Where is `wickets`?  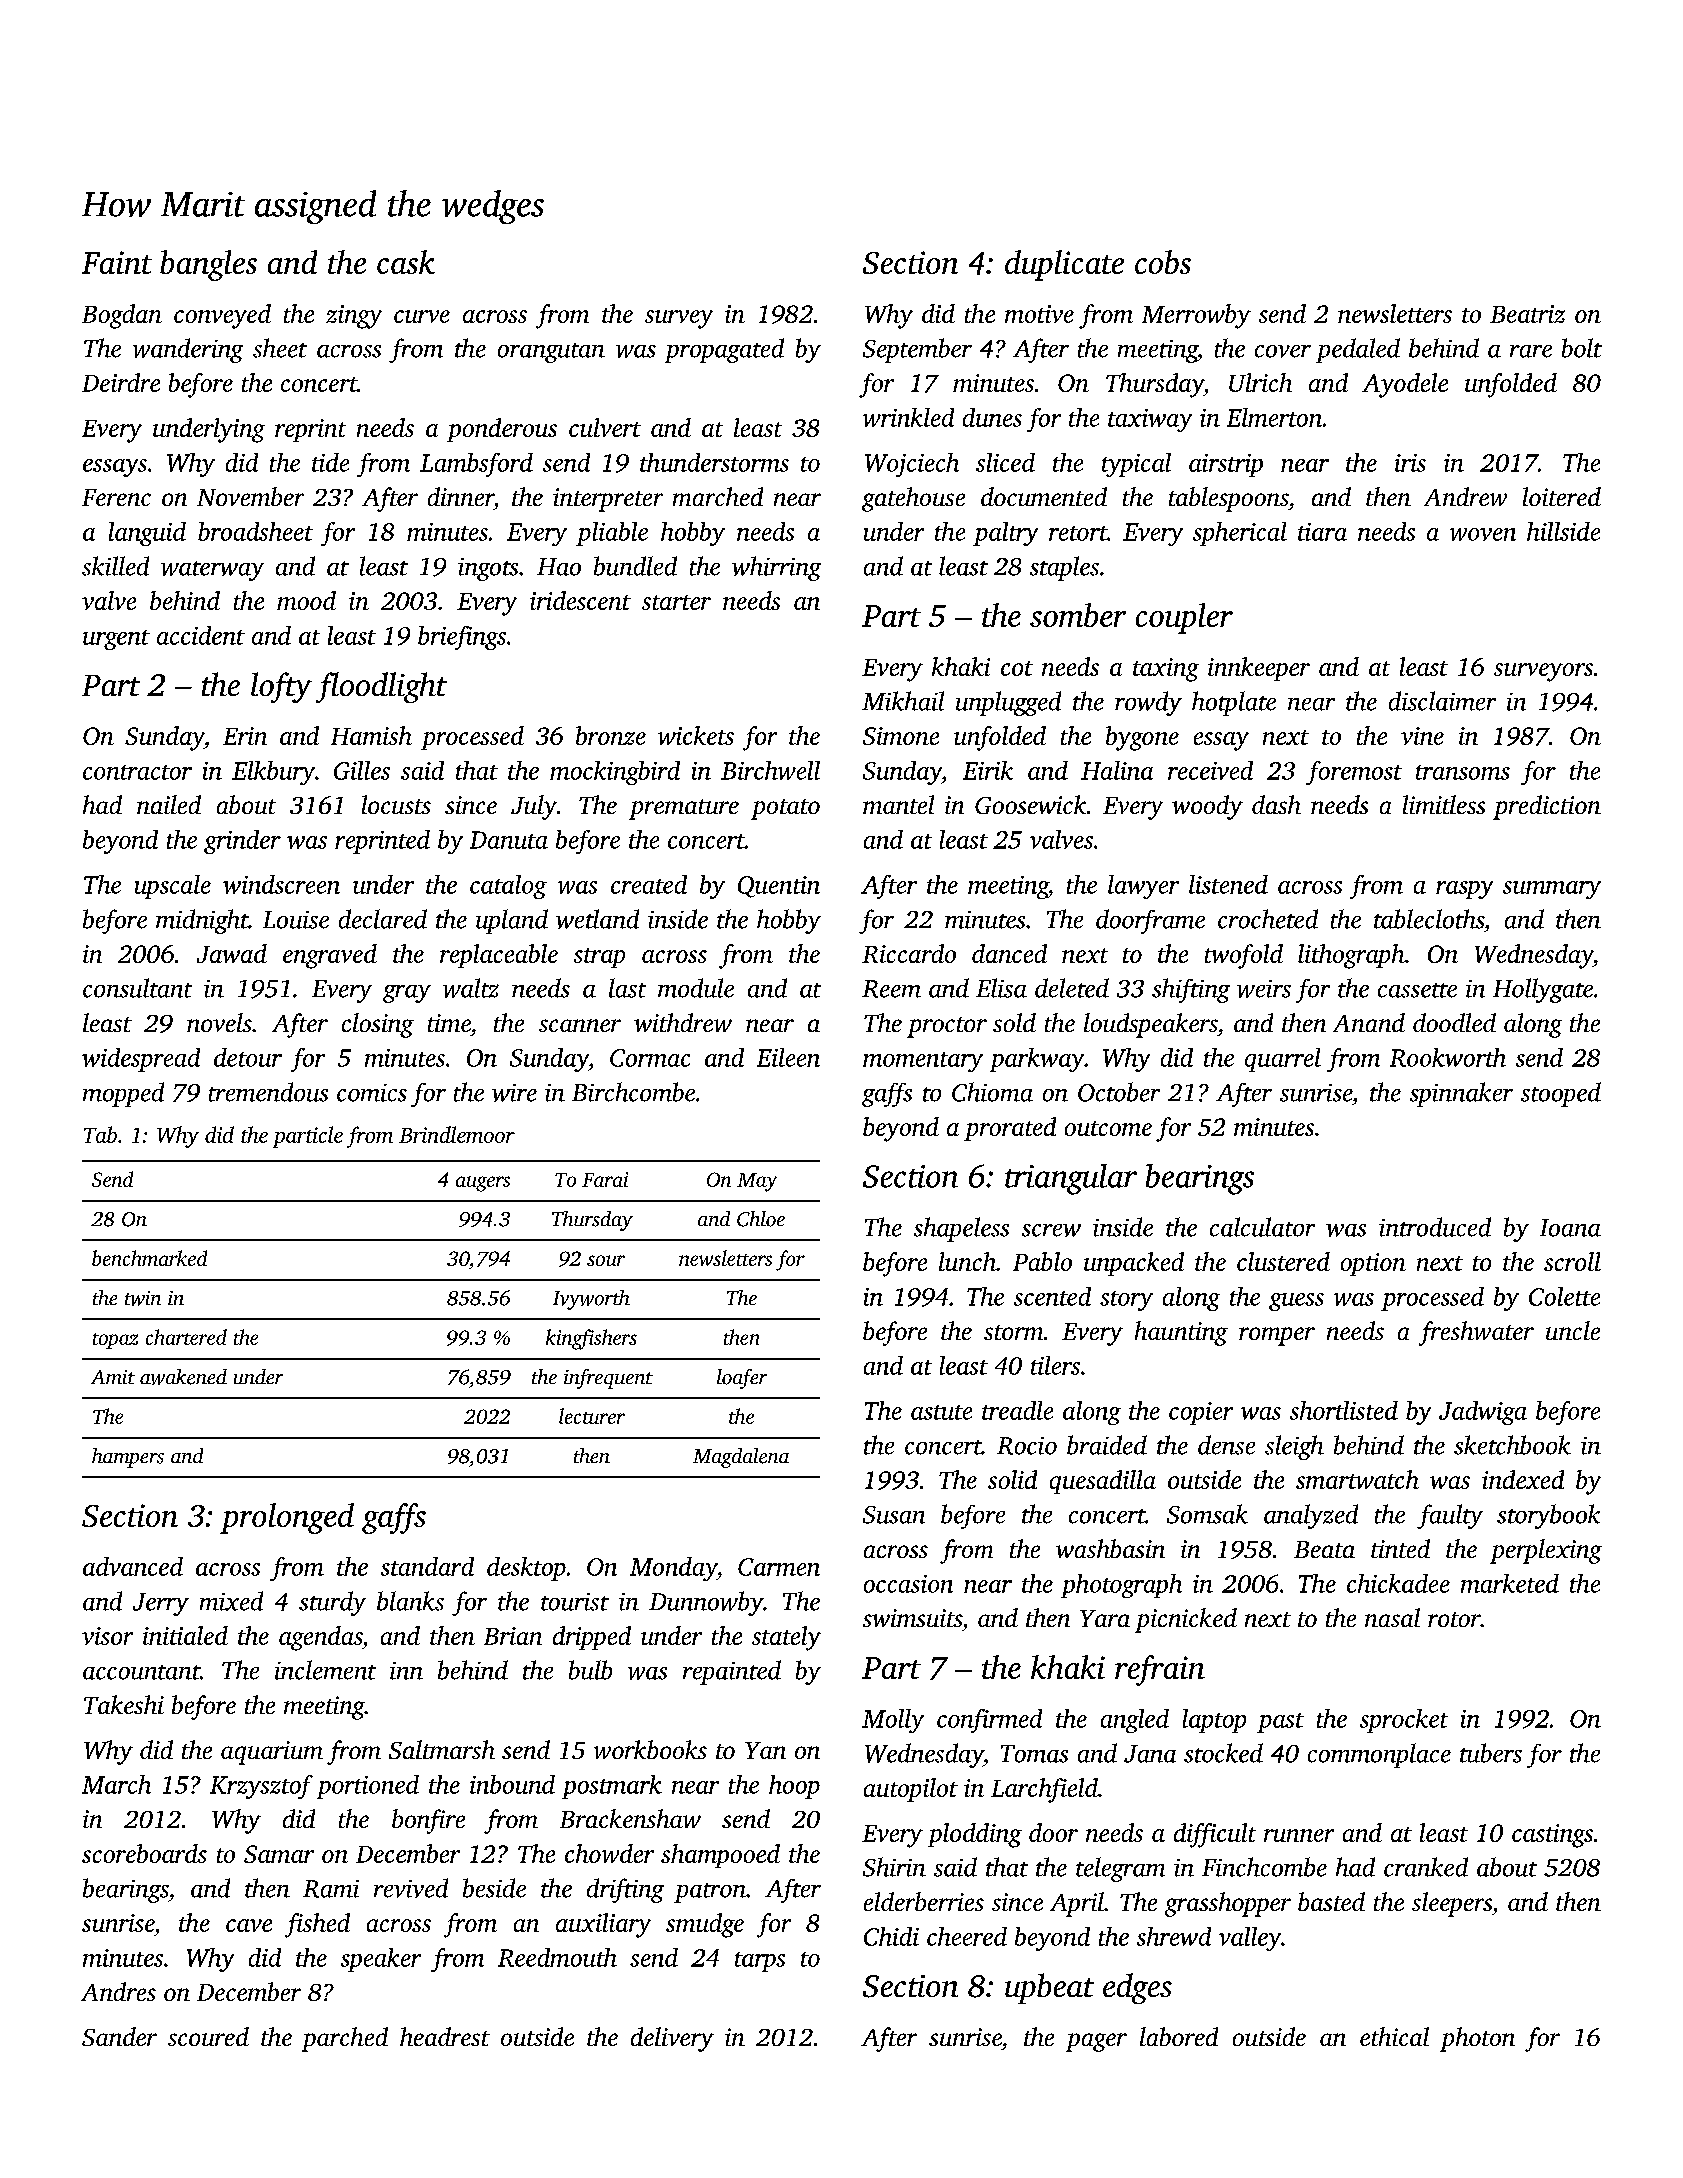
wickets is located at coordinates (696, 735).
